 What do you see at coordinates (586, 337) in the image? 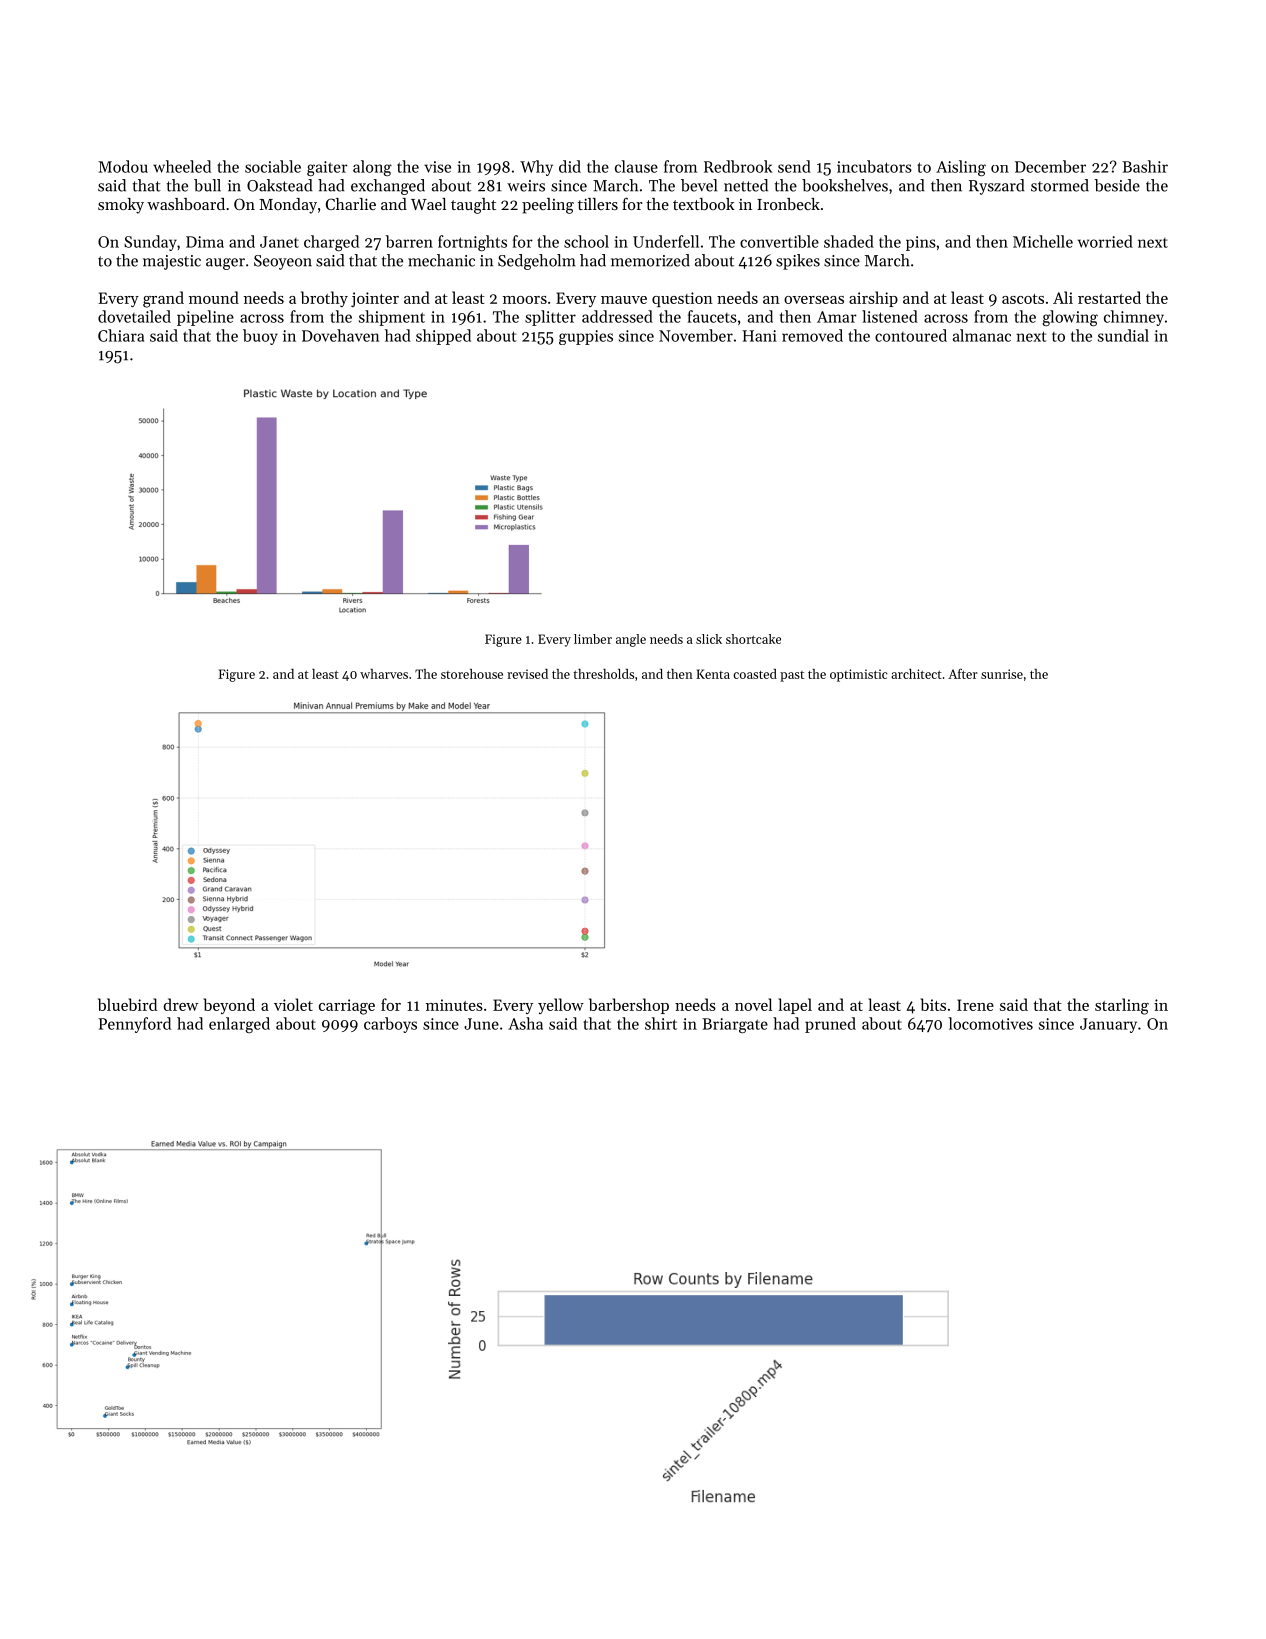
I see `guppies` at bounding box center [586, 337].
